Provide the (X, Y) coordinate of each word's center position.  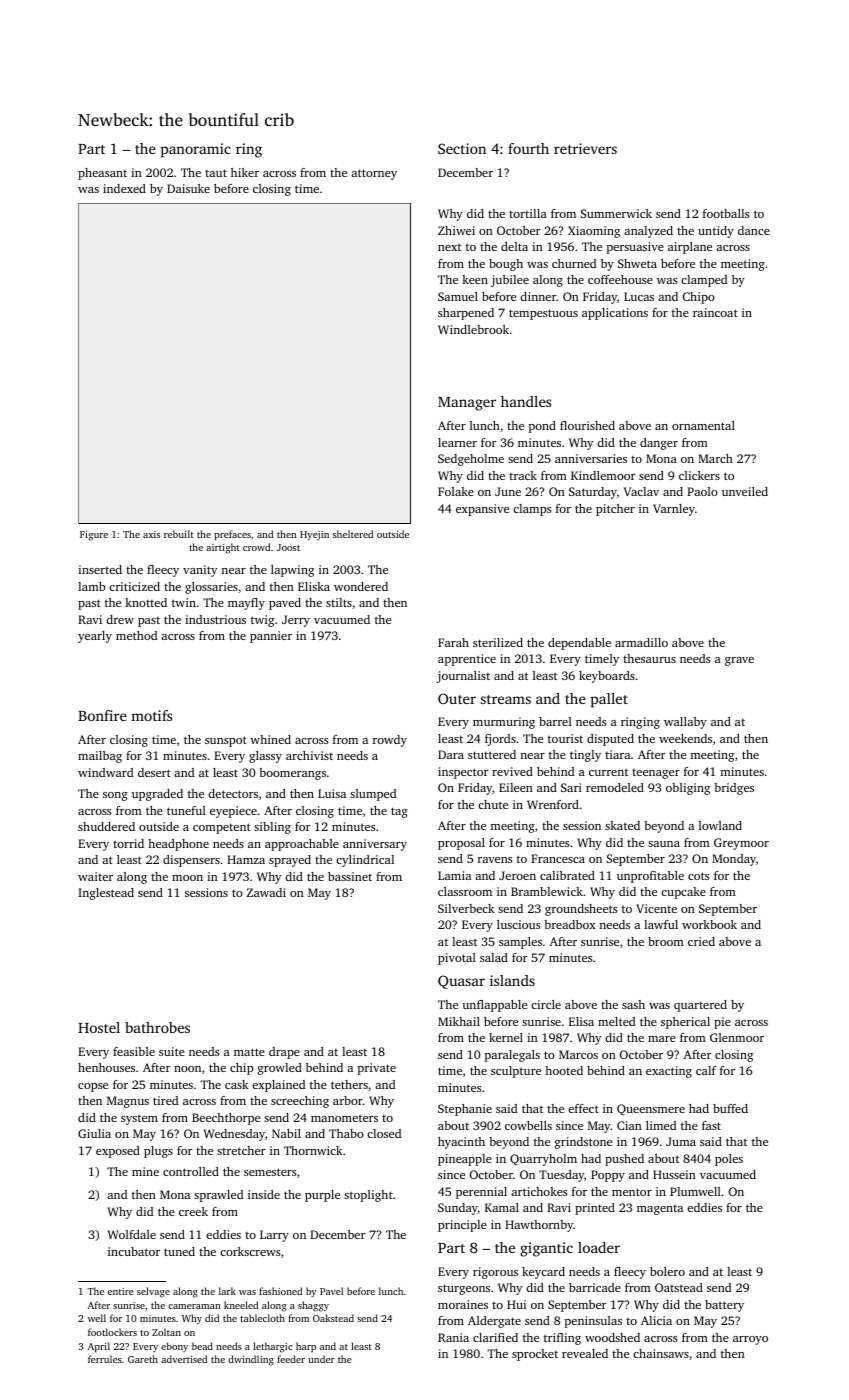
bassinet (350, 876)
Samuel (458, 296)
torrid (128, 843)
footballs (726, 213)
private (376, 1069)
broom (666, 941)
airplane (690, 248)
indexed (124, 188)
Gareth (143, 1359)
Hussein (674, 1174)
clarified (495, 1337)
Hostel (99, 1027)
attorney (374, 174)
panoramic (196, 150)
